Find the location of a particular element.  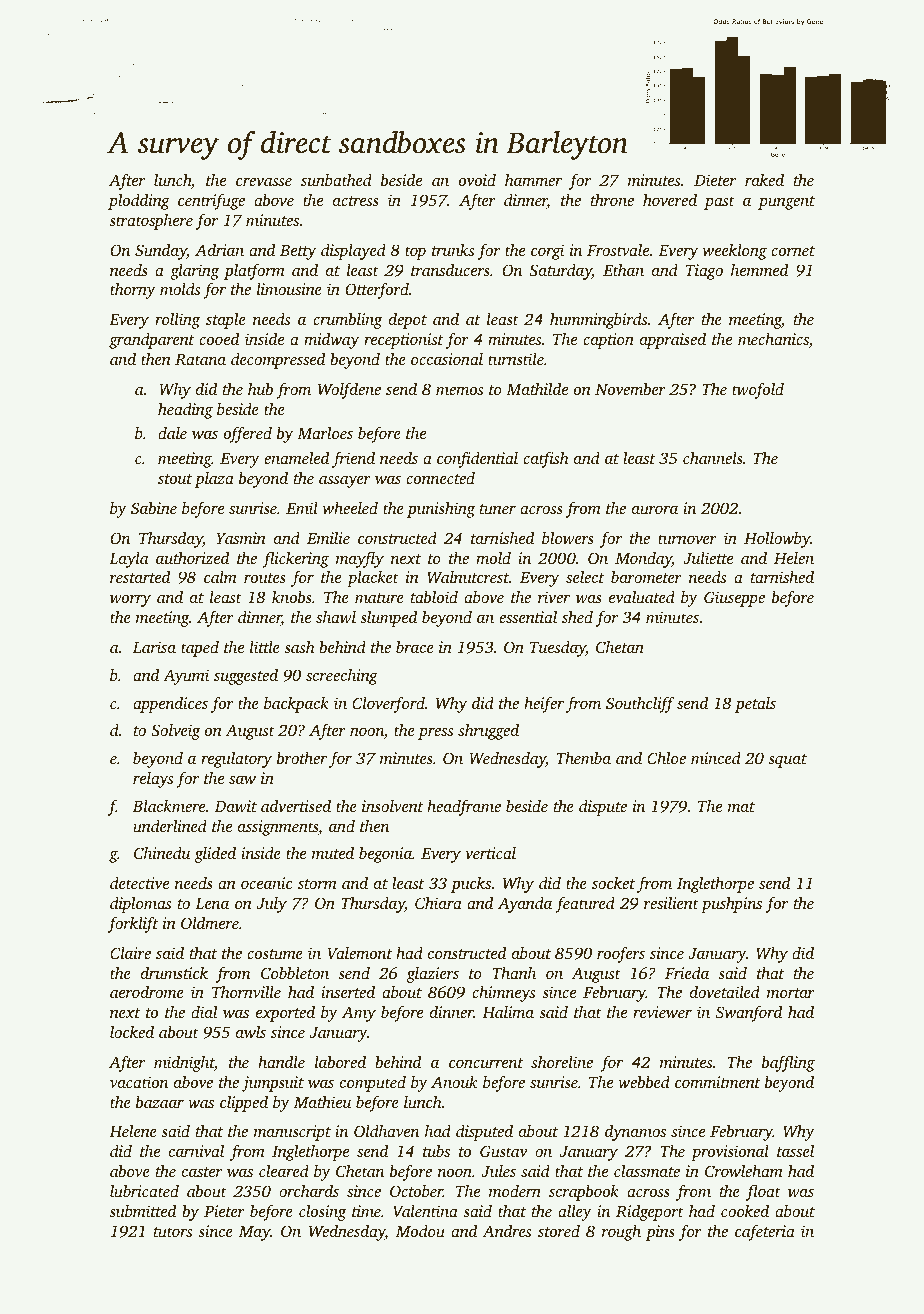

memos is located at coordinates (459, 391).
